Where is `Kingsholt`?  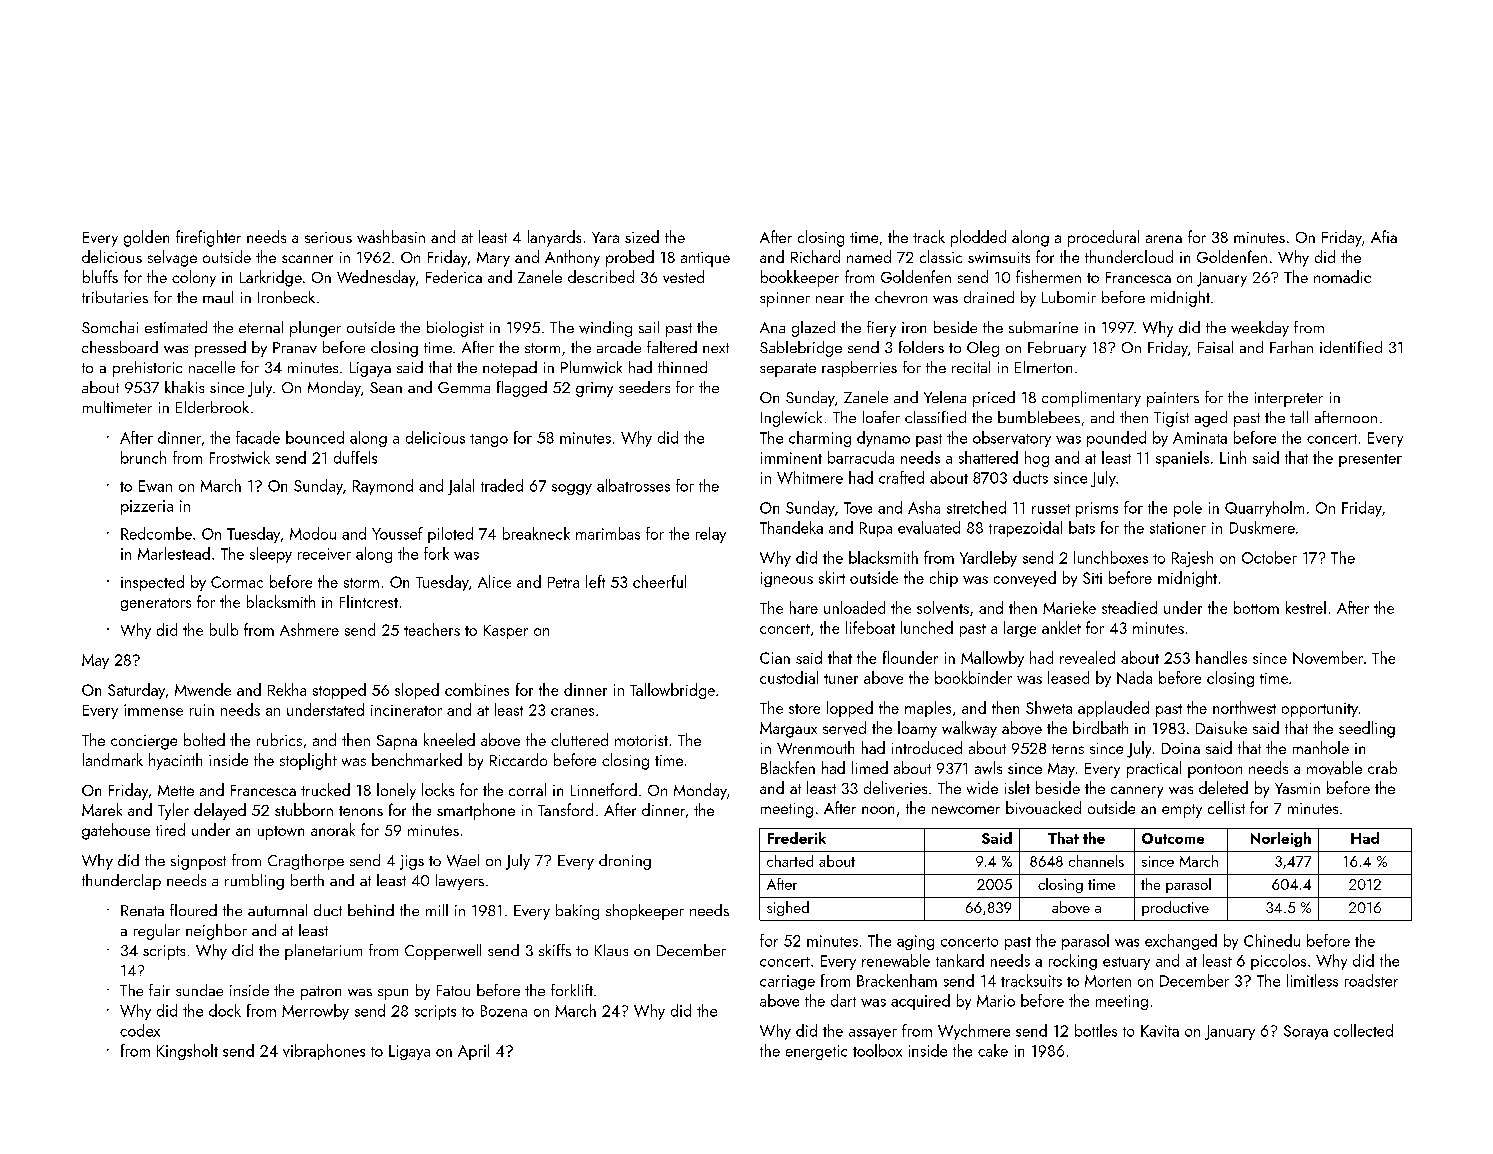
Kingsholt is located at coordinates (187, 1052).
